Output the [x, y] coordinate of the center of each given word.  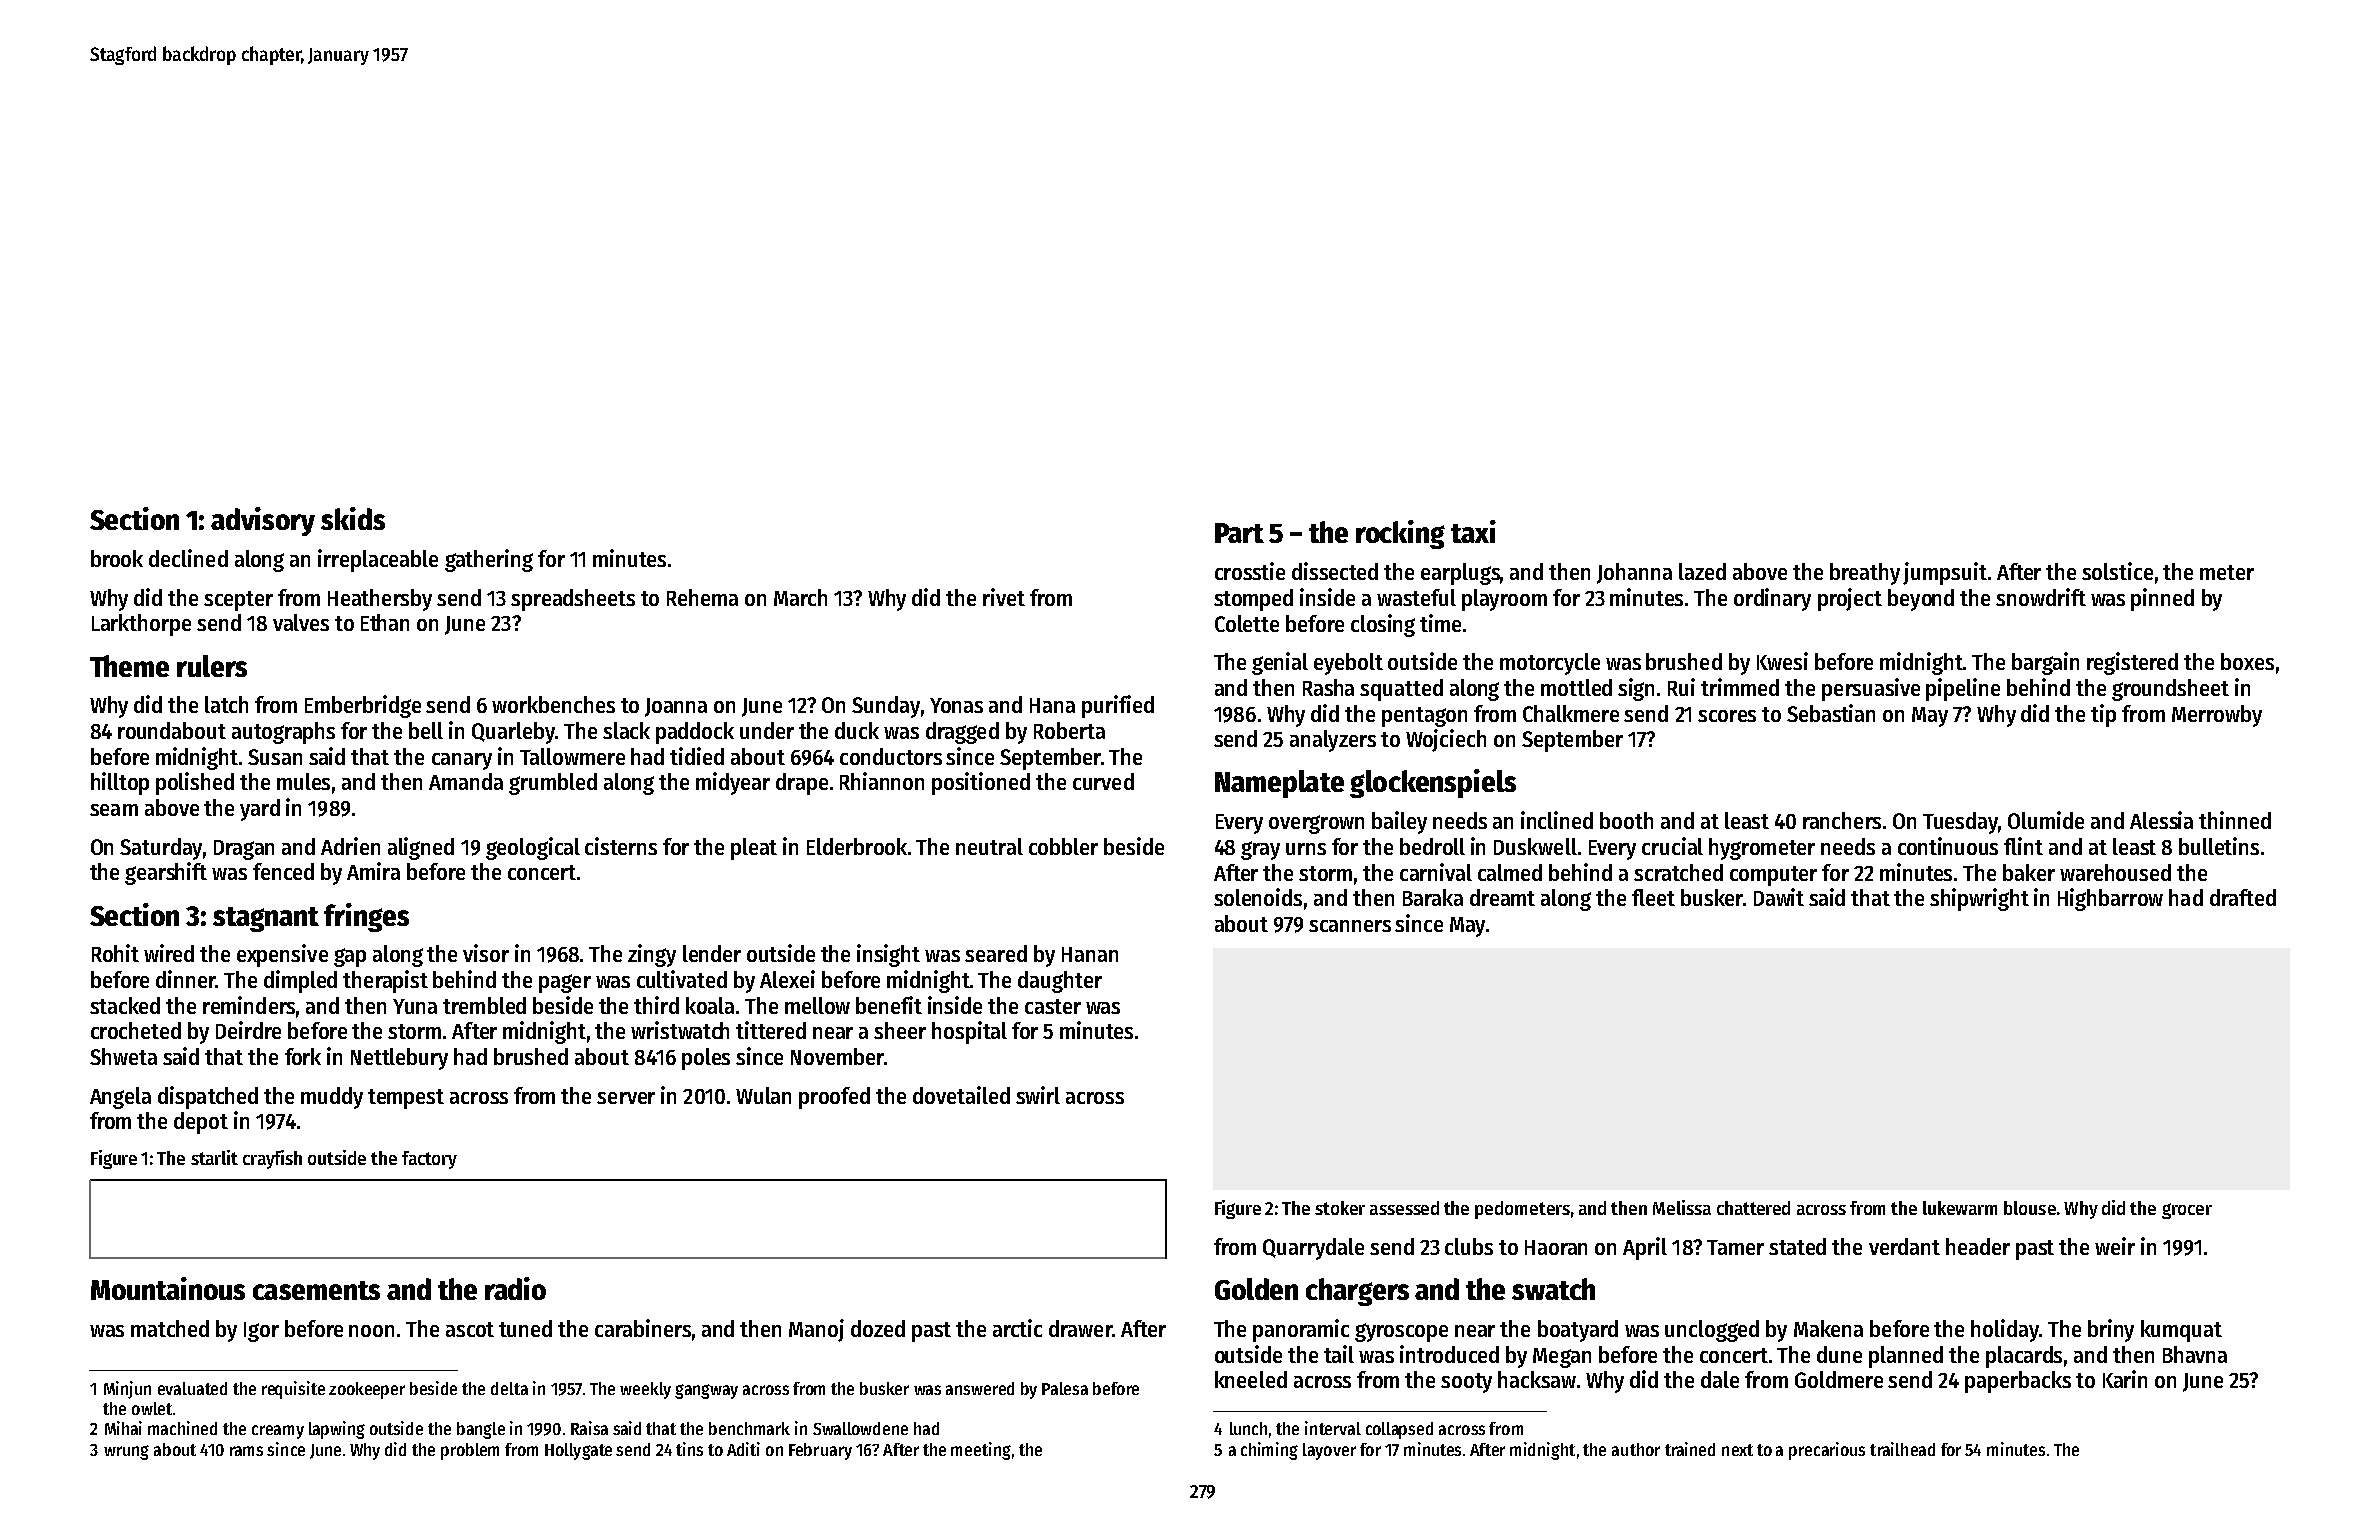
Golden [1256, 1289]
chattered [1753, 1208]
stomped [1253, 600]
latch [226, 704]
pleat [754, 849]
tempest [406, 1099]
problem [470, 1451]
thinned [2235, 820]
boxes [2247, 661]
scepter [238, 601]
